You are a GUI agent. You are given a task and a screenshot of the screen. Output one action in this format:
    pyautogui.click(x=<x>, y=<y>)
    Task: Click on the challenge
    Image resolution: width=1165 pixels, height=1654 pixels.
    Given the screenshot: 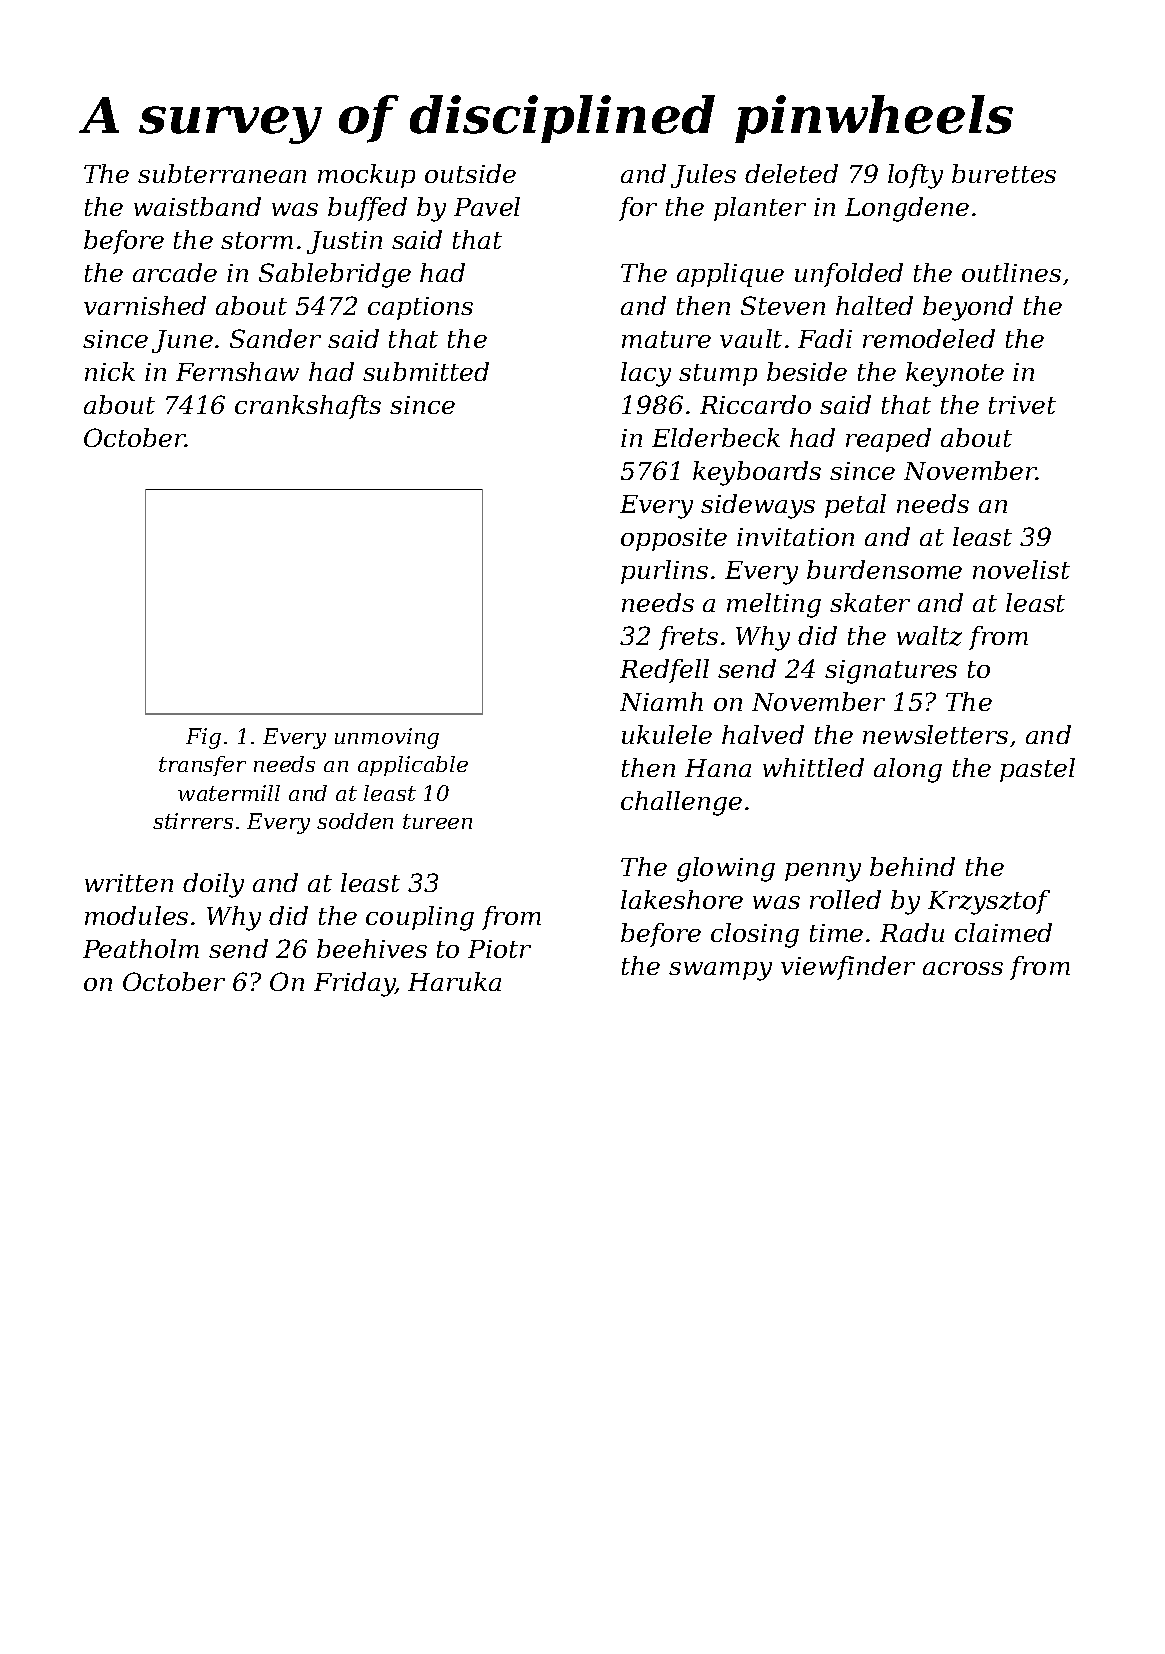 What is the action you would take?
    pyautogui.click(x=681, y=803)
